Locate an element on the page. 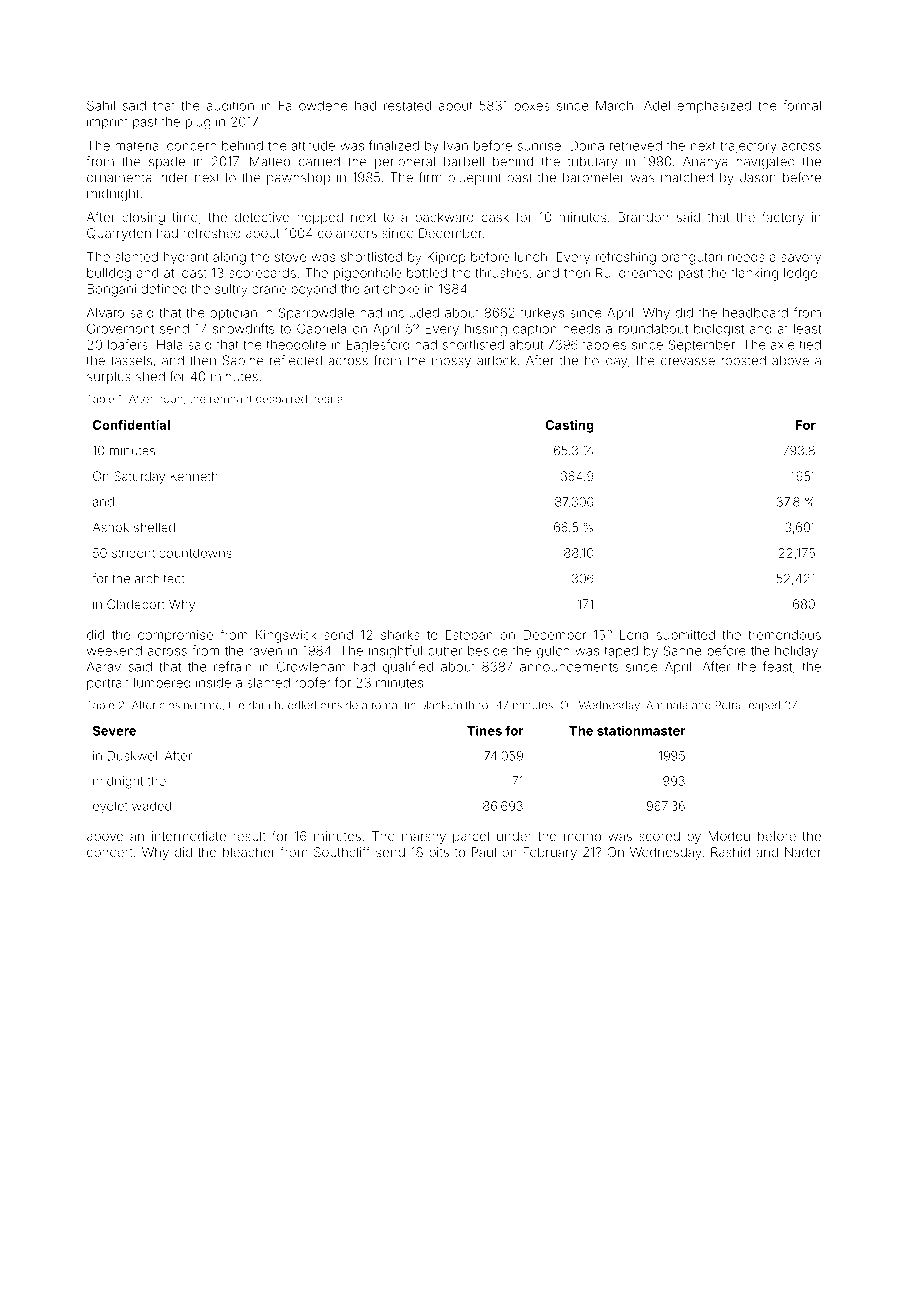 Image resolution: width=908 pixels, height=1316 pixels. headboard is located at coordinates (755, 313).
